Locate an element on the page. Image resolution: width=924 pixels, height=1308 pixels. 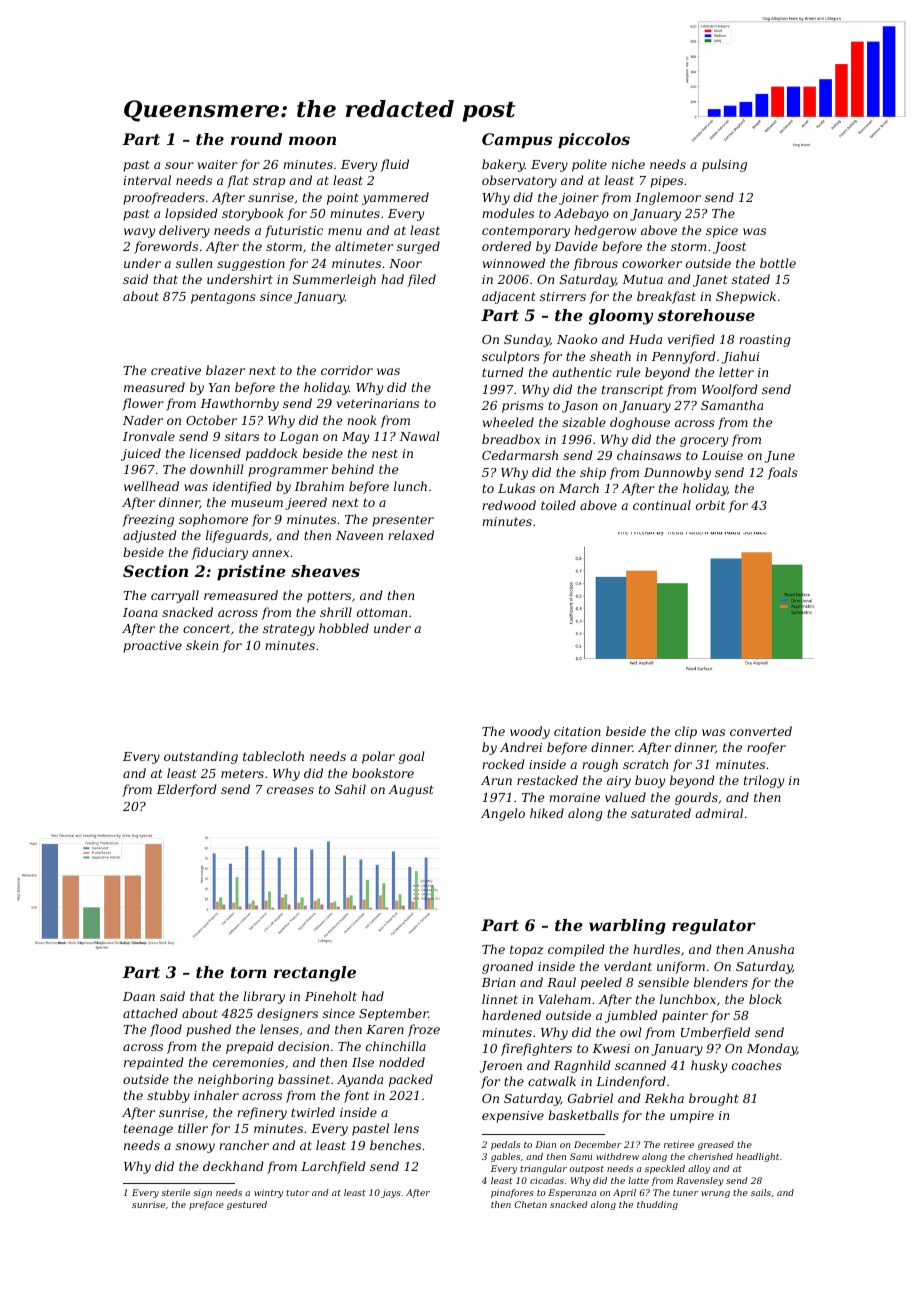
preface is located at coordinates (206, 1205).
